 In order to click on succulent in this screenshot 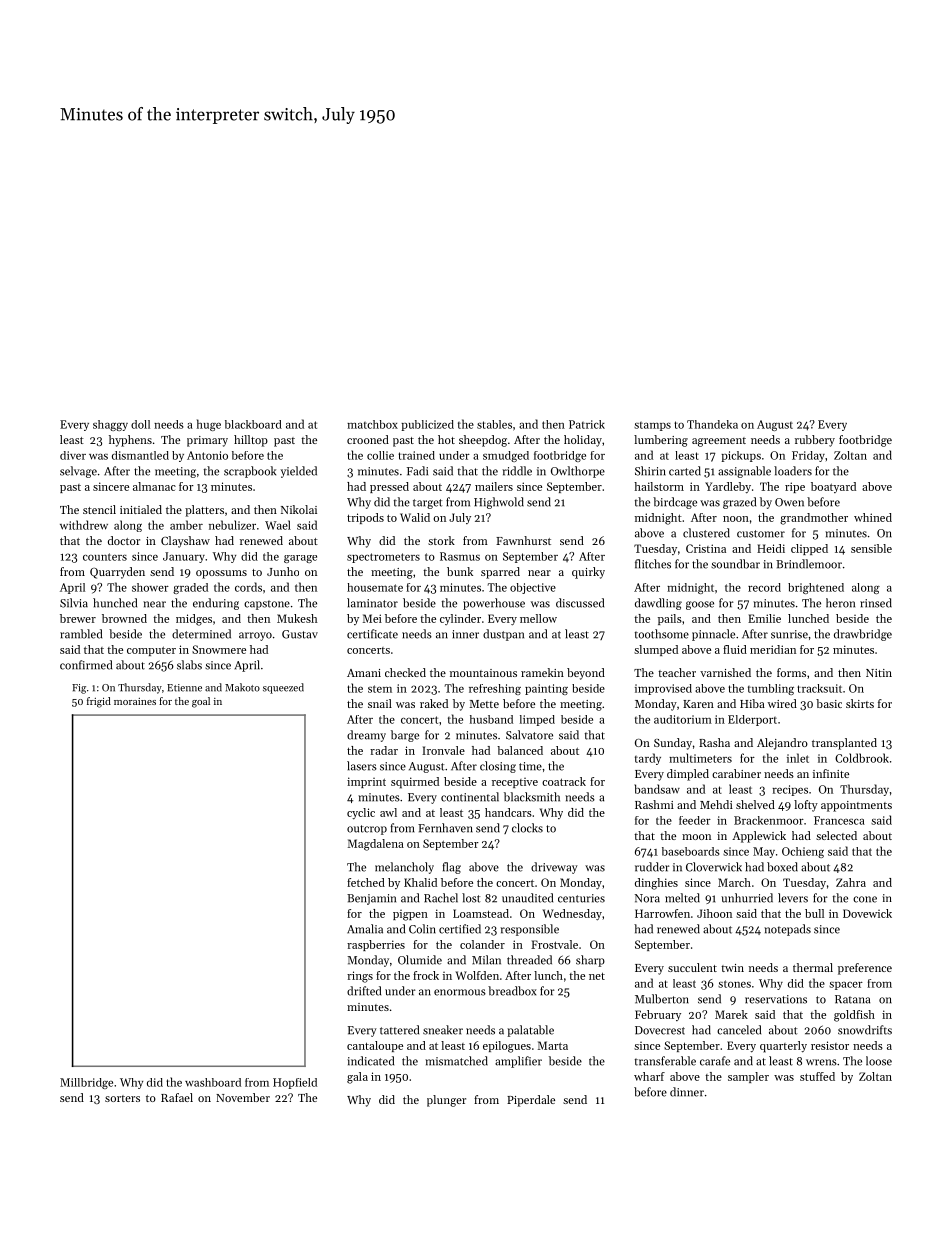, I will do `click(692, 967)`.
